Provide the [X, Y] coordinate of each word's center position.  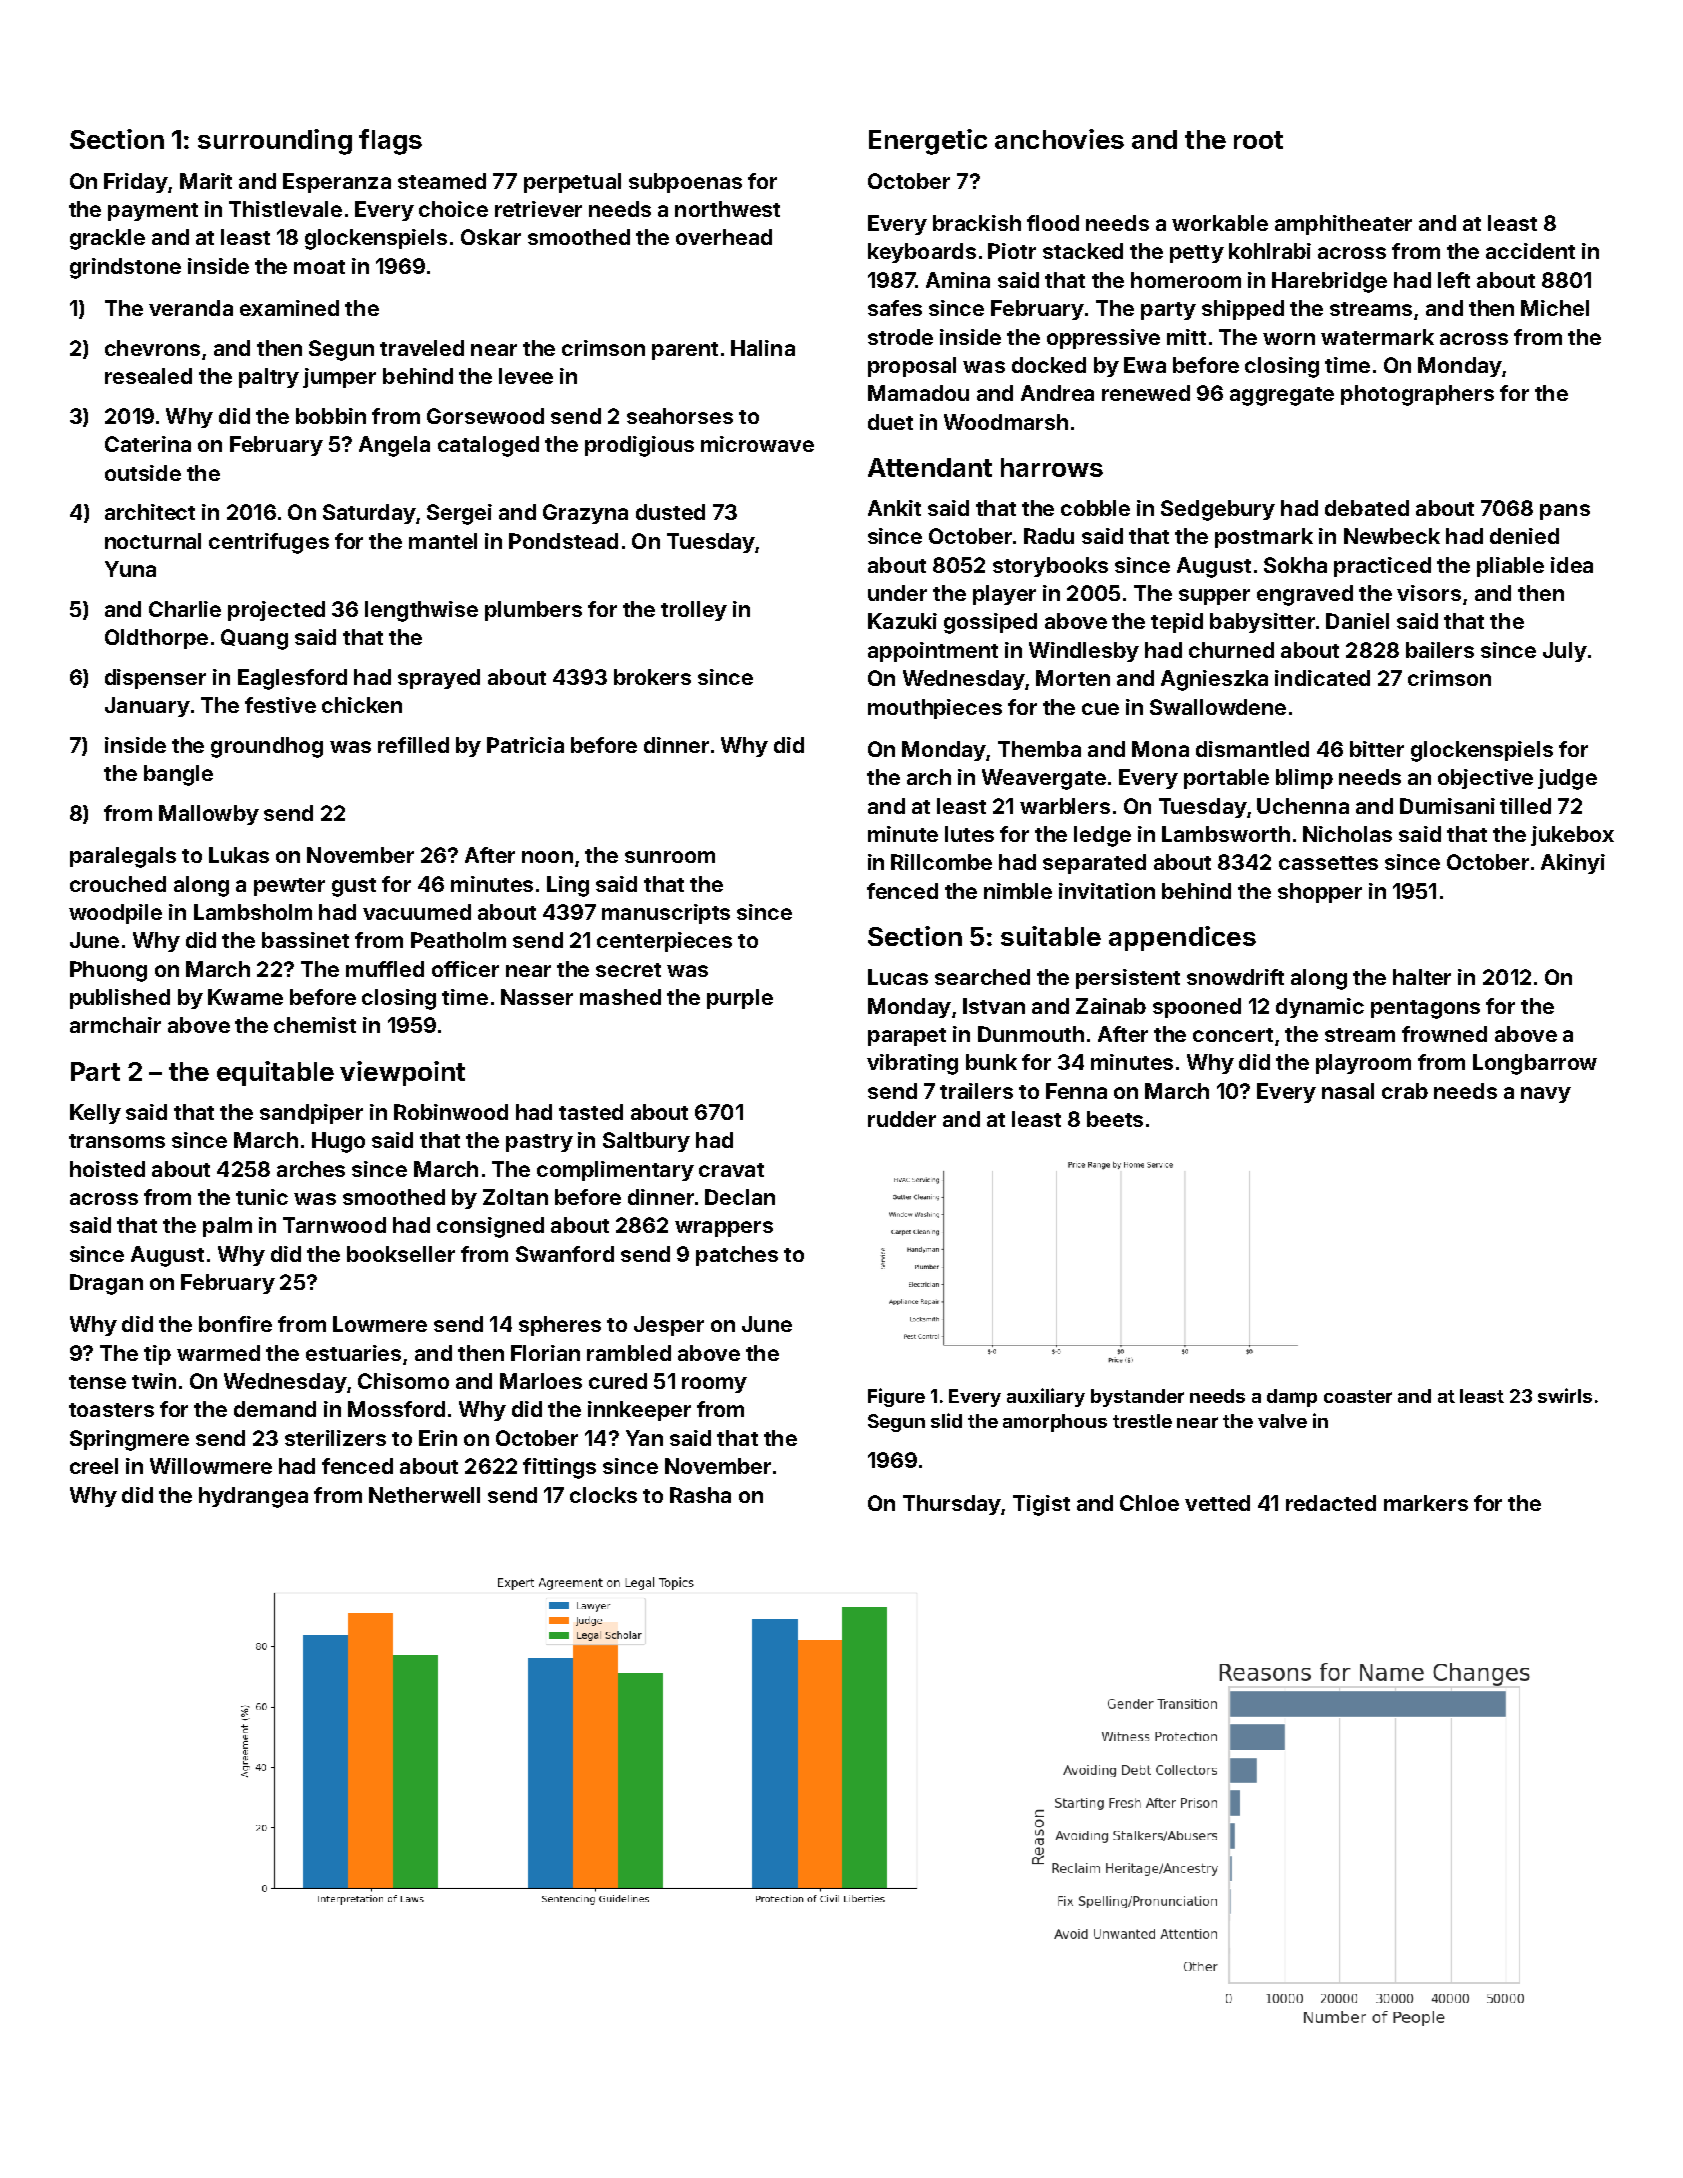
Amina [958, 280]
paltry [269, 378]
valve [1282, 1421]
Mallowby [209, 815]
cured [618, 1381]
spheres [560, 1326]
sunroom [670, 857]
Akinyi [1573, 864]
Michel [1555, 308]
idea [1572, 565]
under [897, 593]
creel [94, 1466]
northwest [727, 209]
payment [153, 212]
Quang [254, 639]
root [1258, 140]
